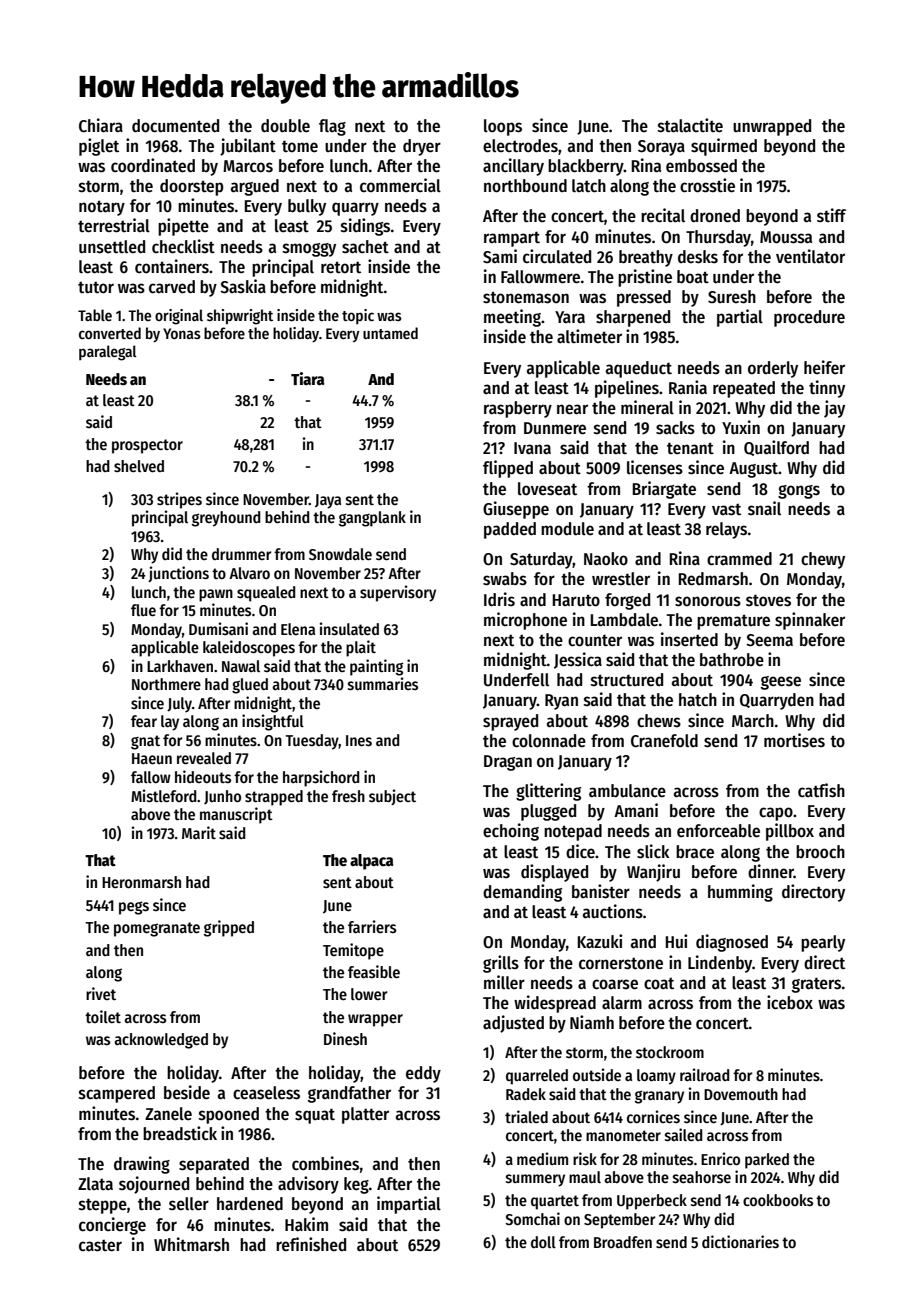 This screenshot has width=924, height=1308. What do you see at coordinates (503, 127) in the screenshot?
I see `loops` at bounding box center [503, 127].
